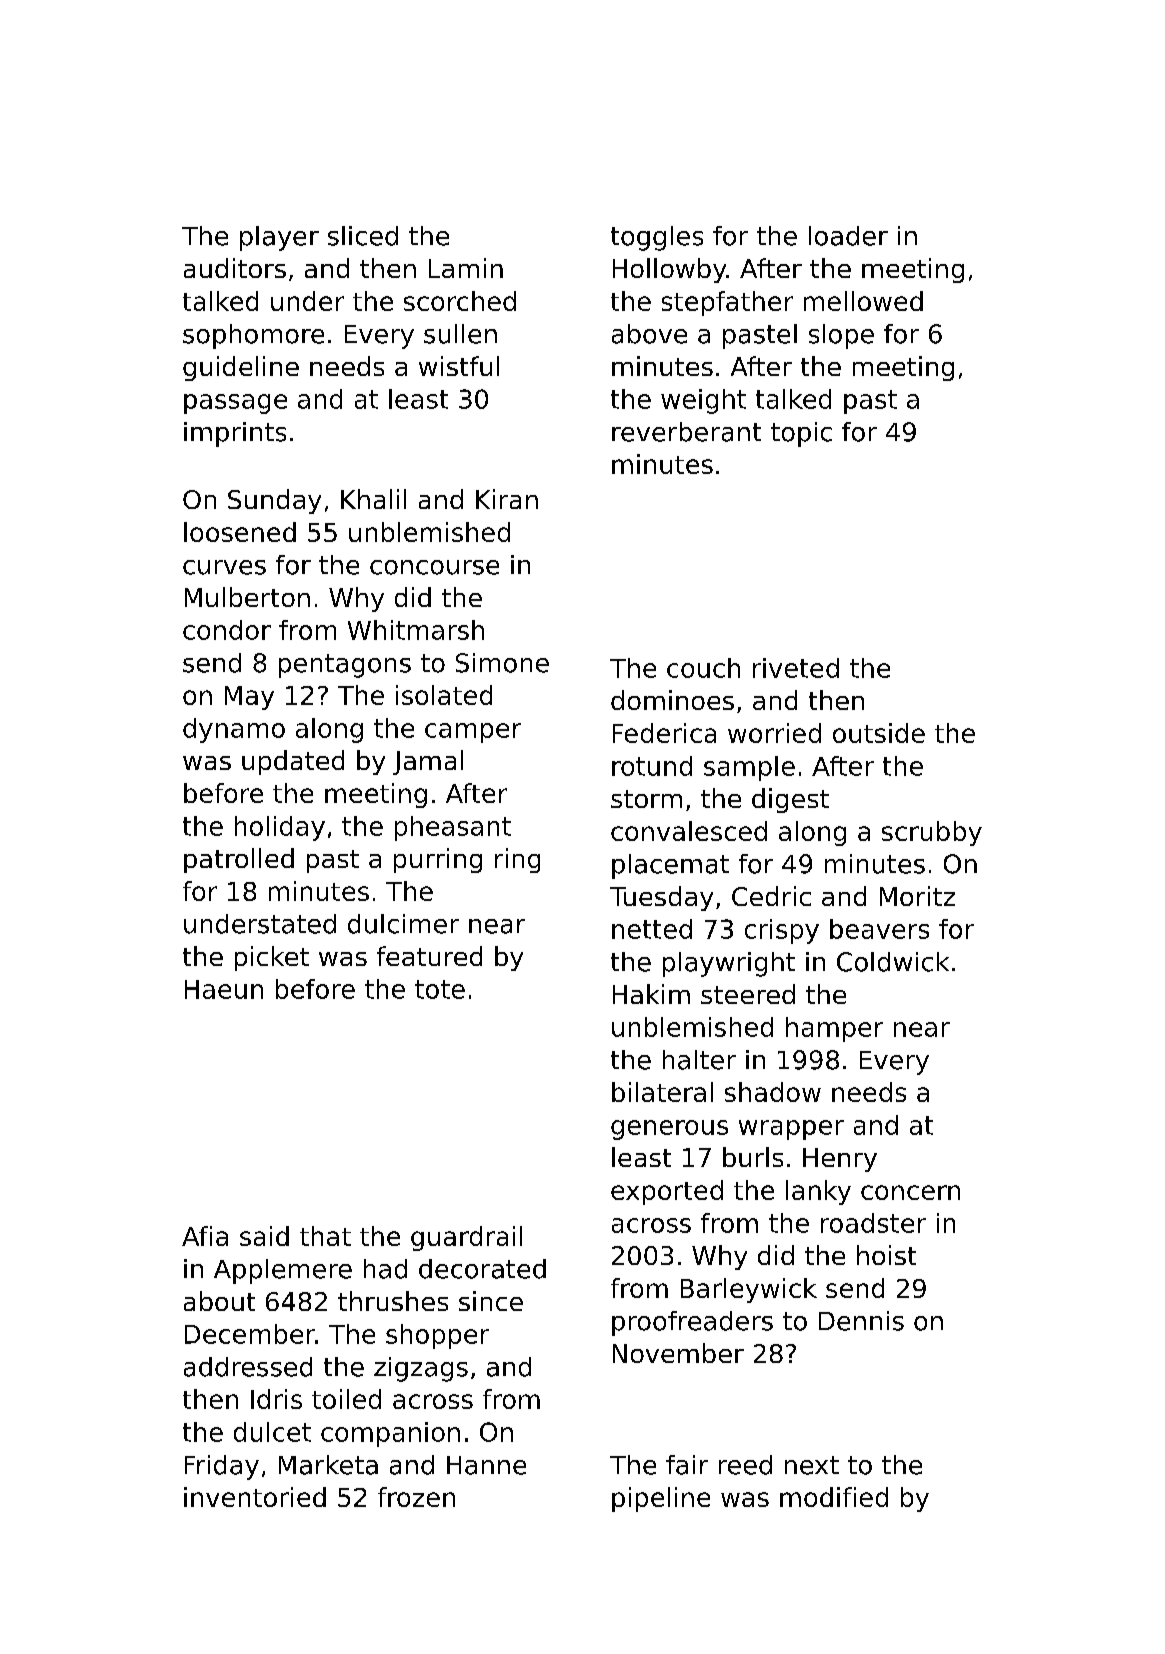 The image size is (1165, 1654). I want to click on topic, so click(801, 434).
